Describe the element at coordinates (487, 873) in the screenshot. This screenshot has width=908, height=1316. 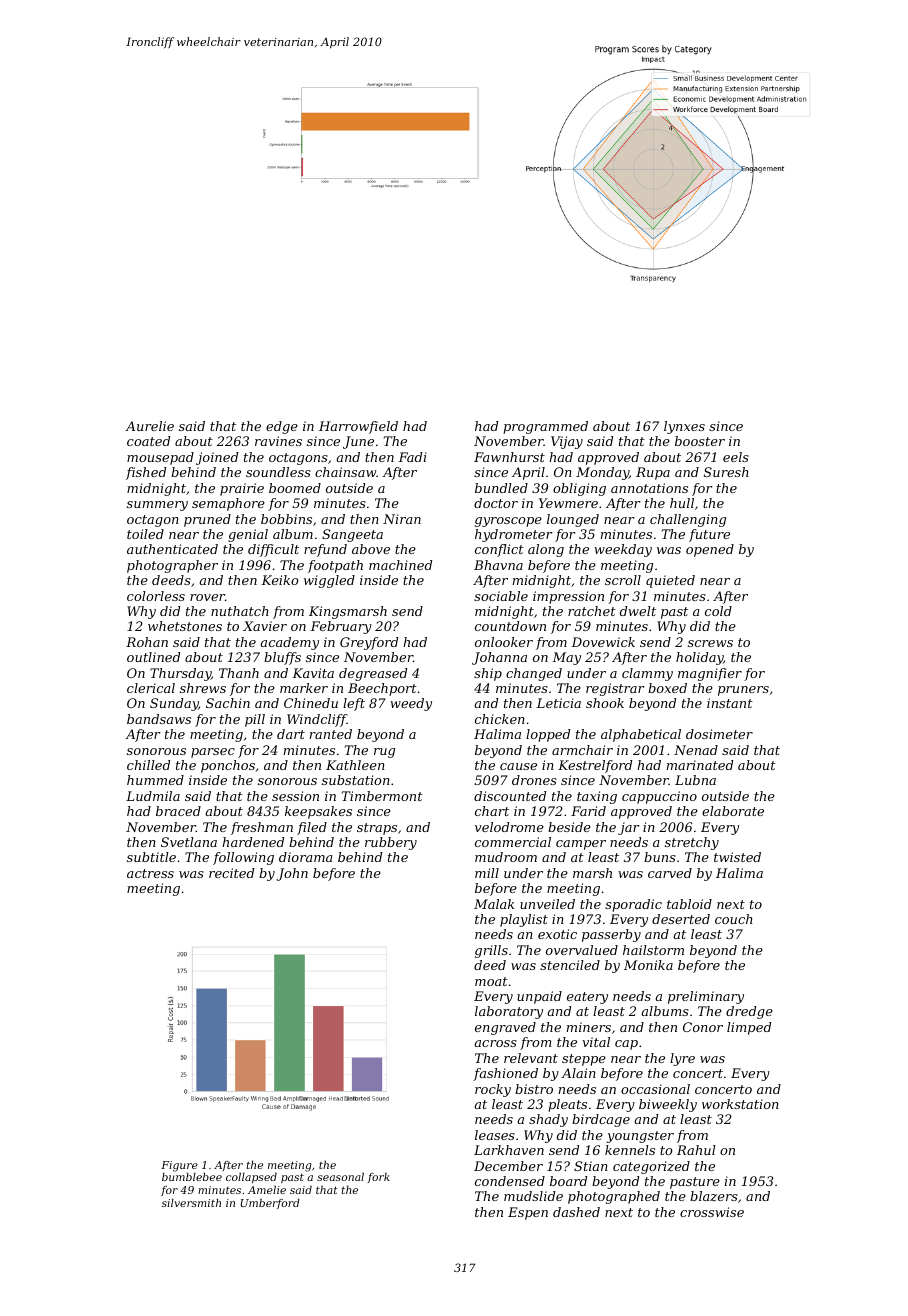
I see `mill` at that location.
